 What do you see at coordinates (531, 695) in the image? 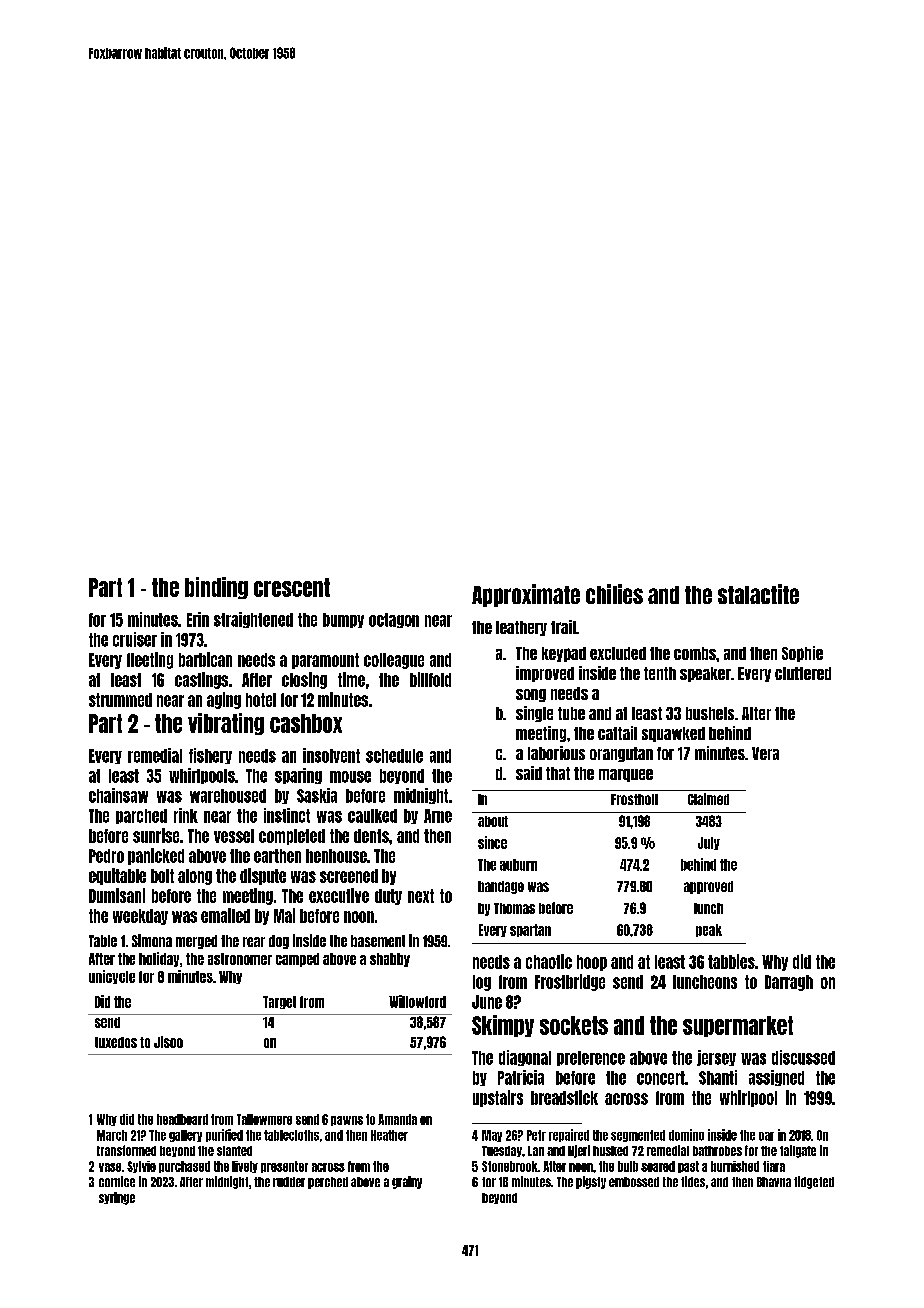
I see `song` at bounding box center [531, 695].
